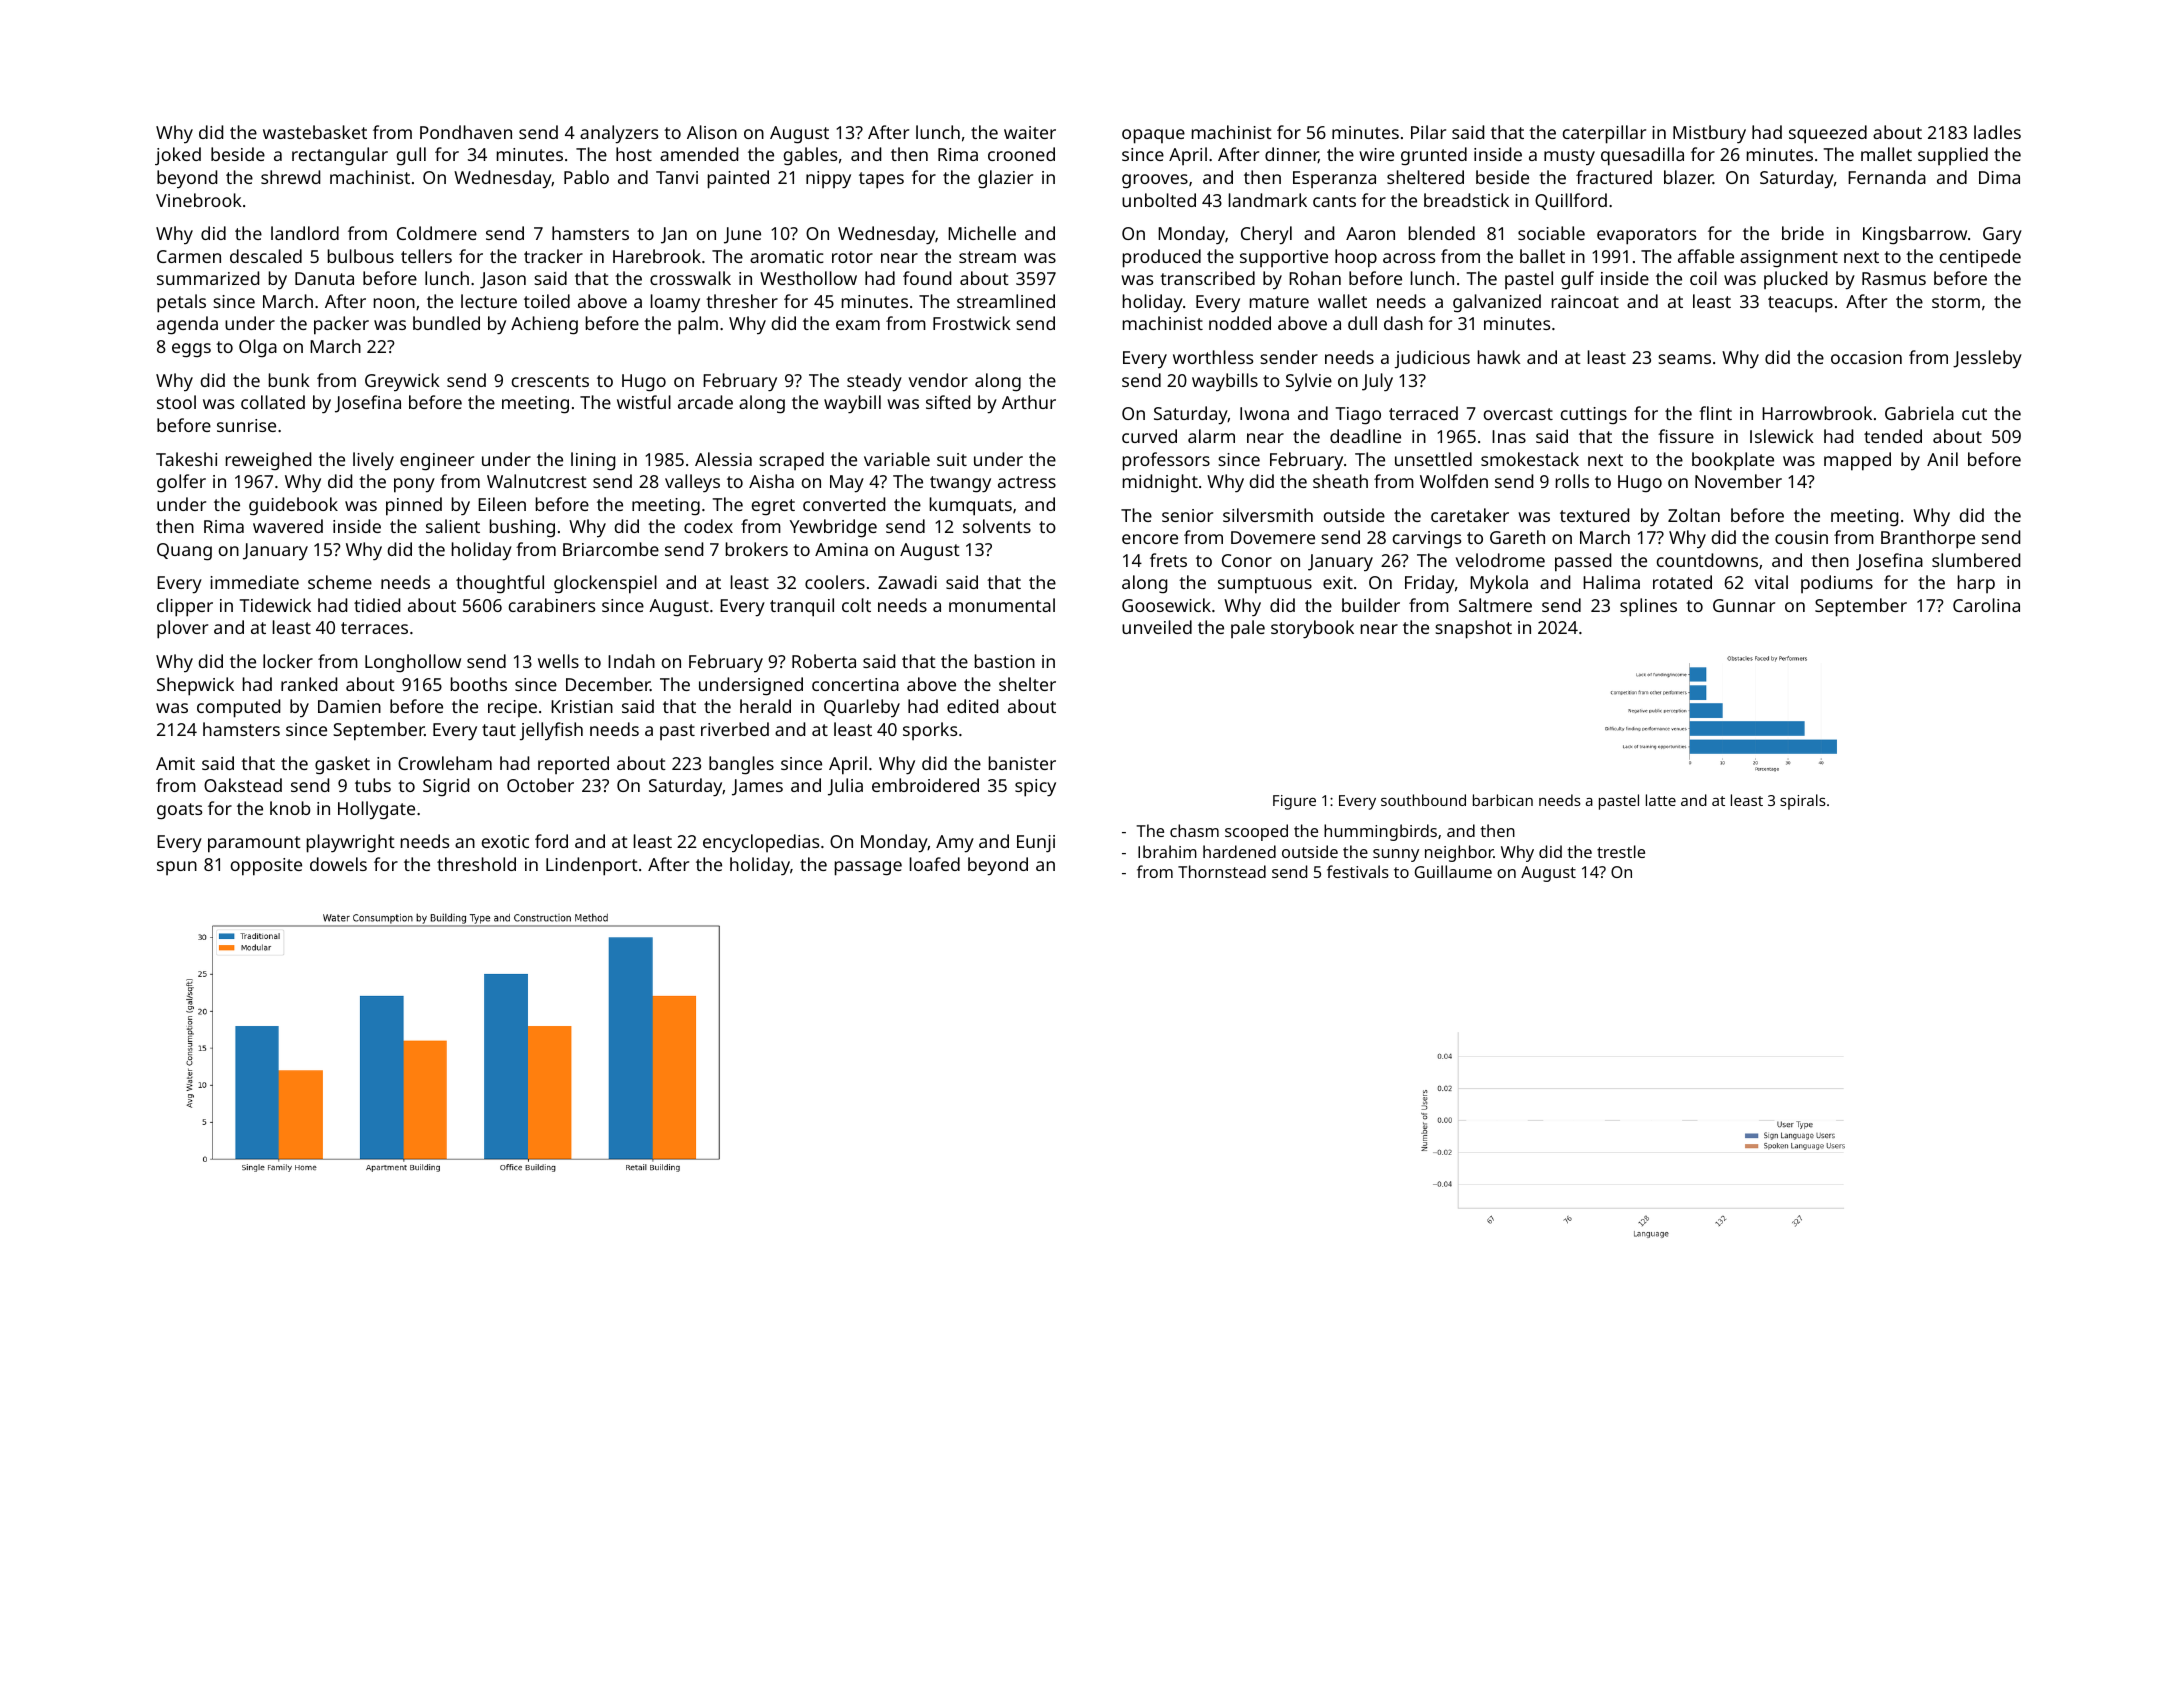 This image has height=1683, width=2178. What do you see at coordinates (376, 810) in the image?
I see `Hollygate` at bounding box center [376, 810].
